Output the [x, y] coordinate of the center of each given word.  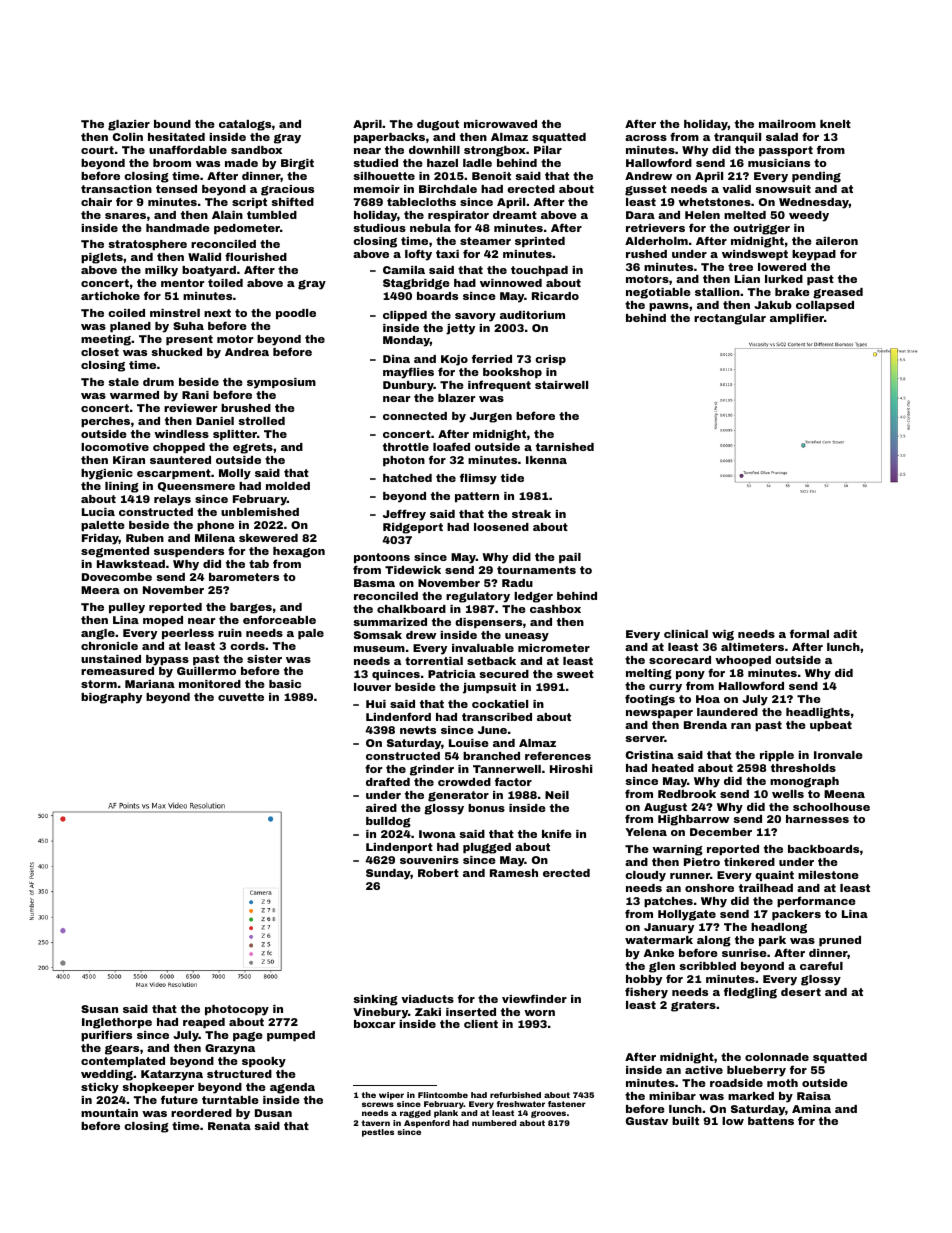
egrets [253, 448]
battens [771, 1121]
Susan [99, 1009]
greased [838, 293]
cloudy [645, 876]
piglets [102, 258]
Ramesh [514, 873]
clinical [686, 634]
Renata [229, 1126]
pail [570, 558]
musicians [779, 163]
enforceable [279, 619]
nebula [430, 228]
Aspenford [427, 1124]
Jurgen [491, 417]
